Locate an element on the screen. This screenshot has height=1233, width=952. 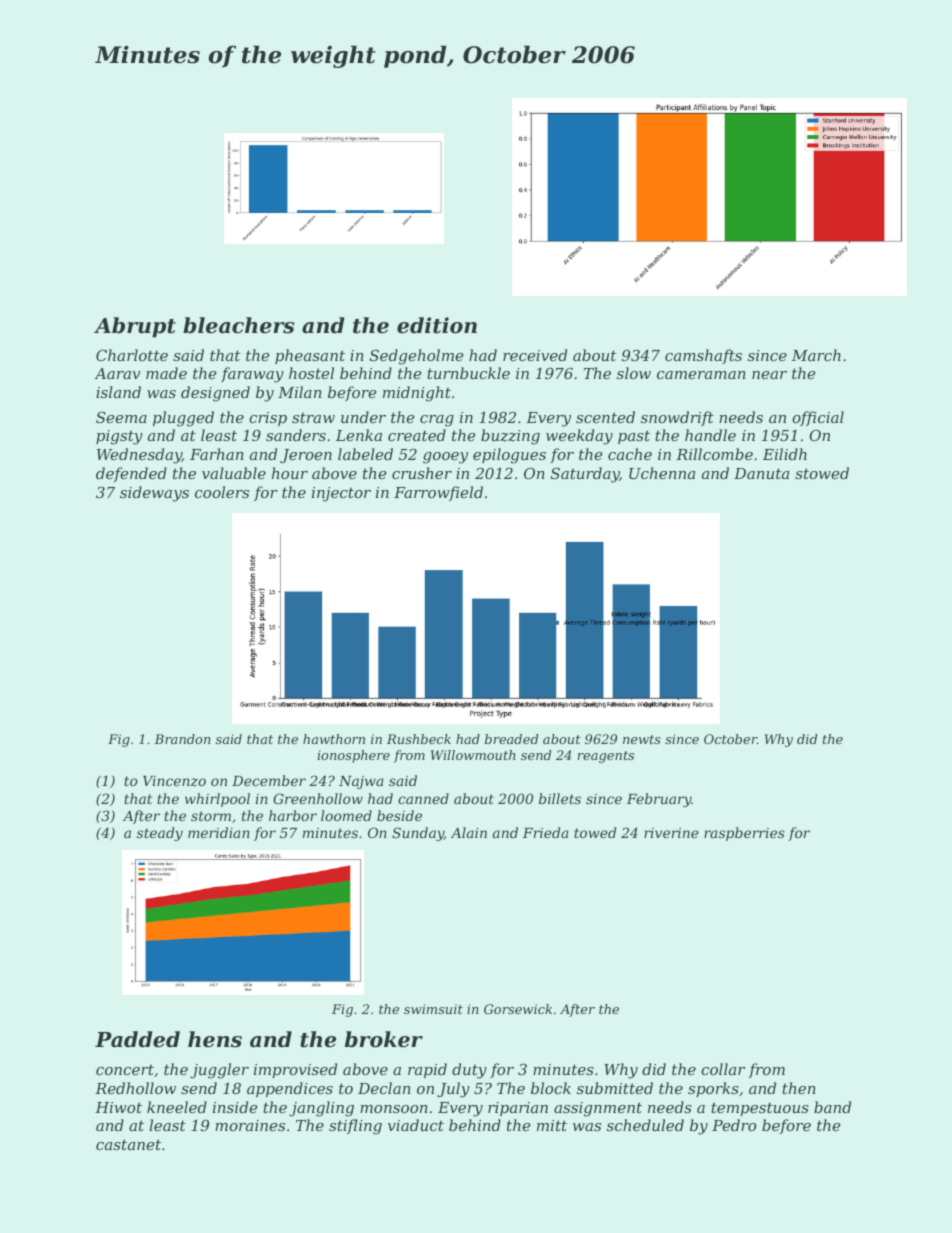
collar is located at coordinates (723, 1069).
